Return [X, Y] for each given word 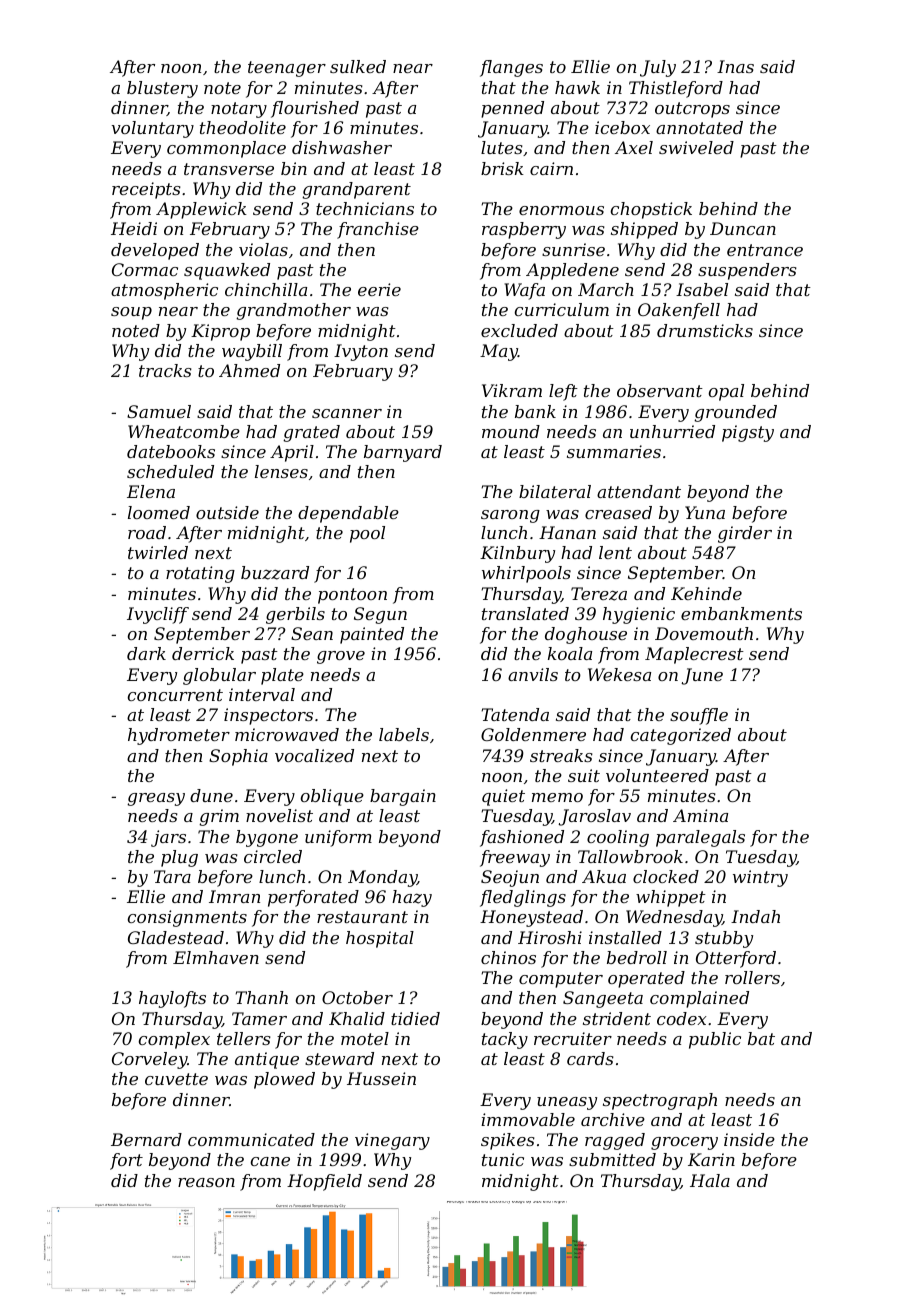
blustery [162, 89]
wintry [760, 878]
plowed [284, 1080]
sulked [358, 66]
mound [511, 431]
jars [168, 838]
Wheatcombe [184, 431]
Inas [735, 66]
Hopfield [324, 1182]
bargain [403, 797]
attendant [639, 491]
